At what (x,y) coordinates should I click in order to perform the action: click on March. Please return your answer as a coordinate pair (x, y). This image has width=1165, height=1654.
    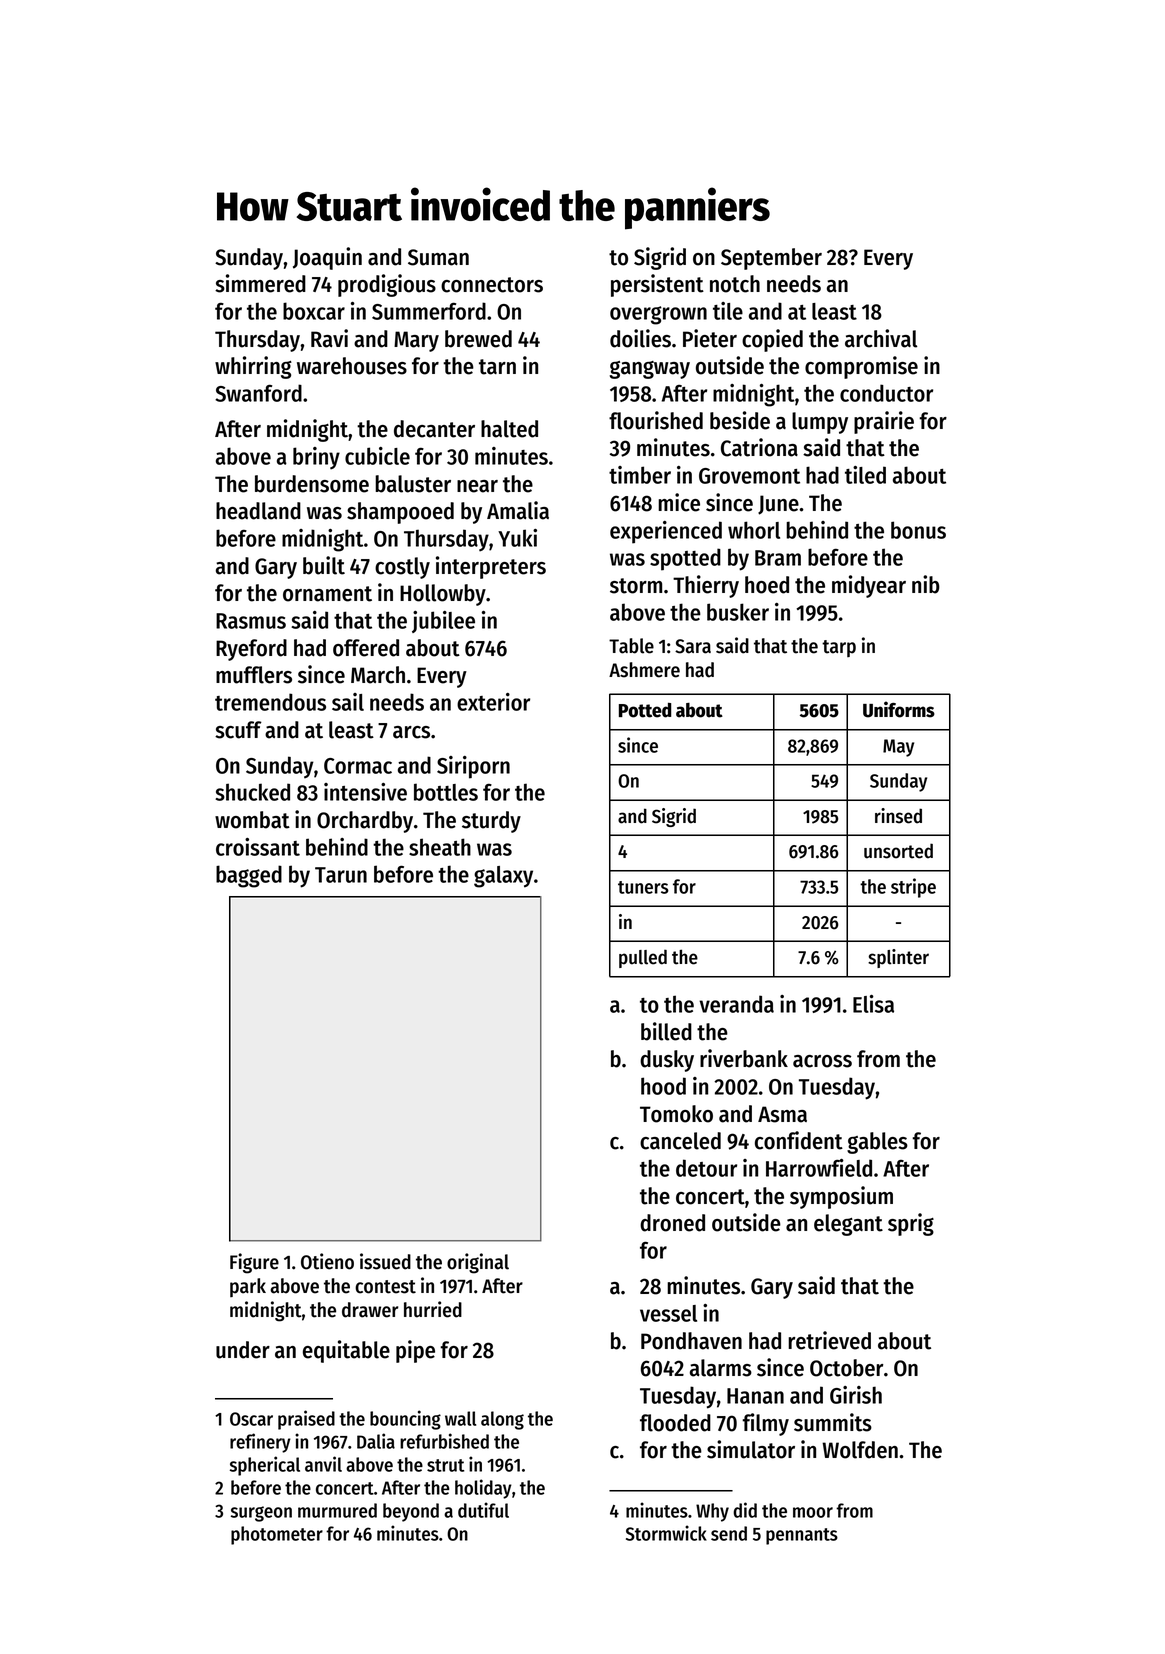
    Looking at the image, I should click on (378, 675).
